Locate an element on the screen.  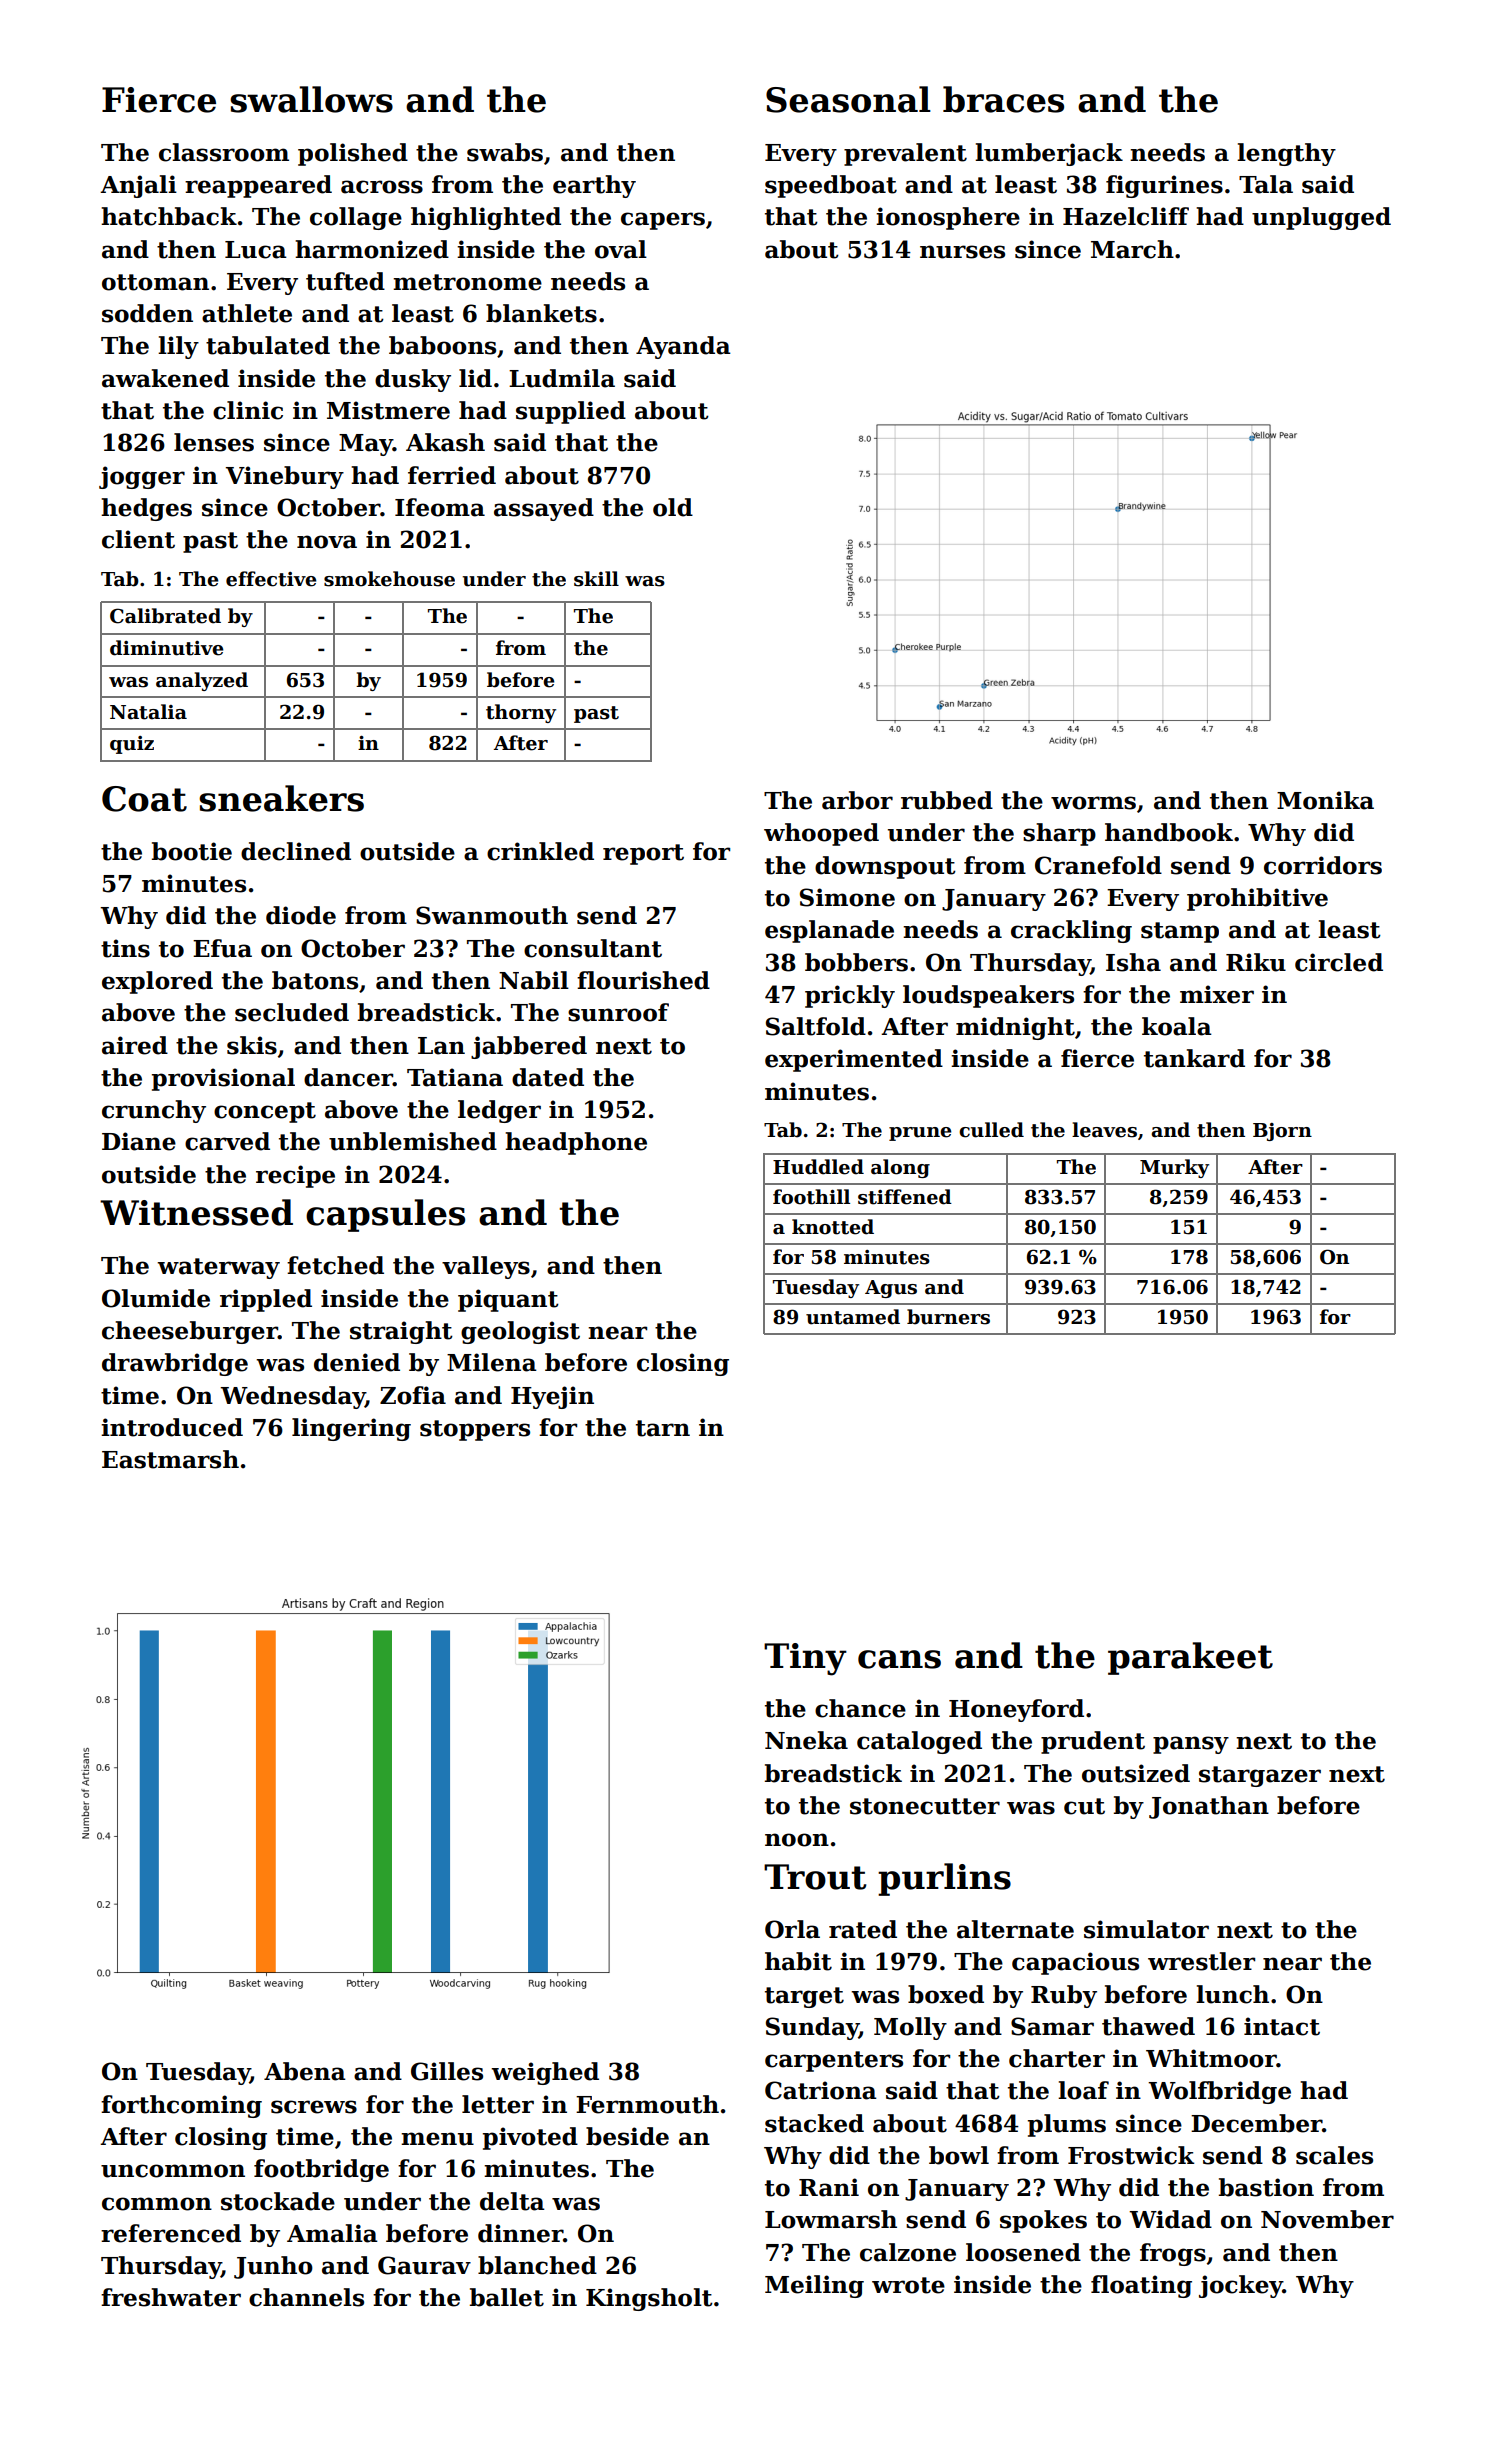
Bjorn is located at coordinates (1282, 1132).
